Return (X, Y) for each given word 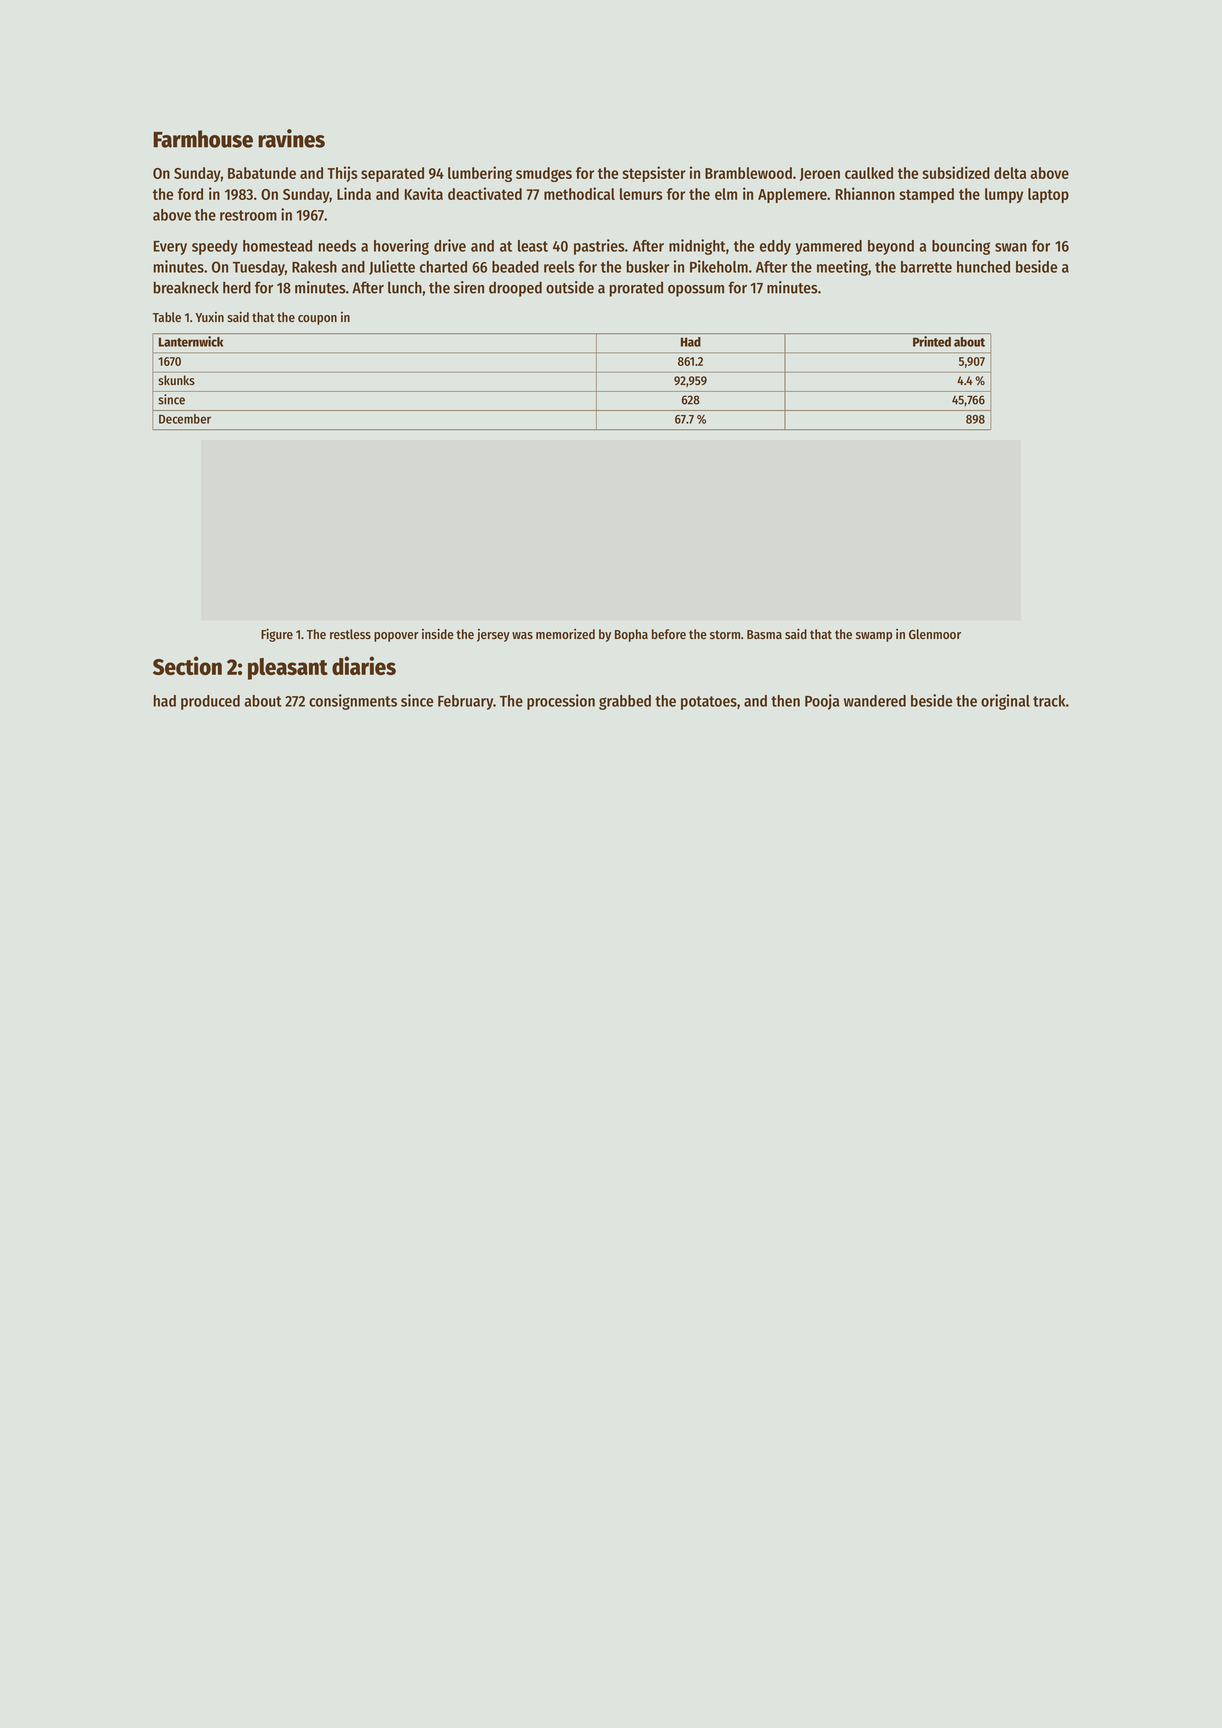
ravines (291, 138)
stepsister (654, 174)
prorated (636, 289)
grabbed (625, 702)
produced (210, 702)
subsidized (956, 172)
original (1005, 702)
